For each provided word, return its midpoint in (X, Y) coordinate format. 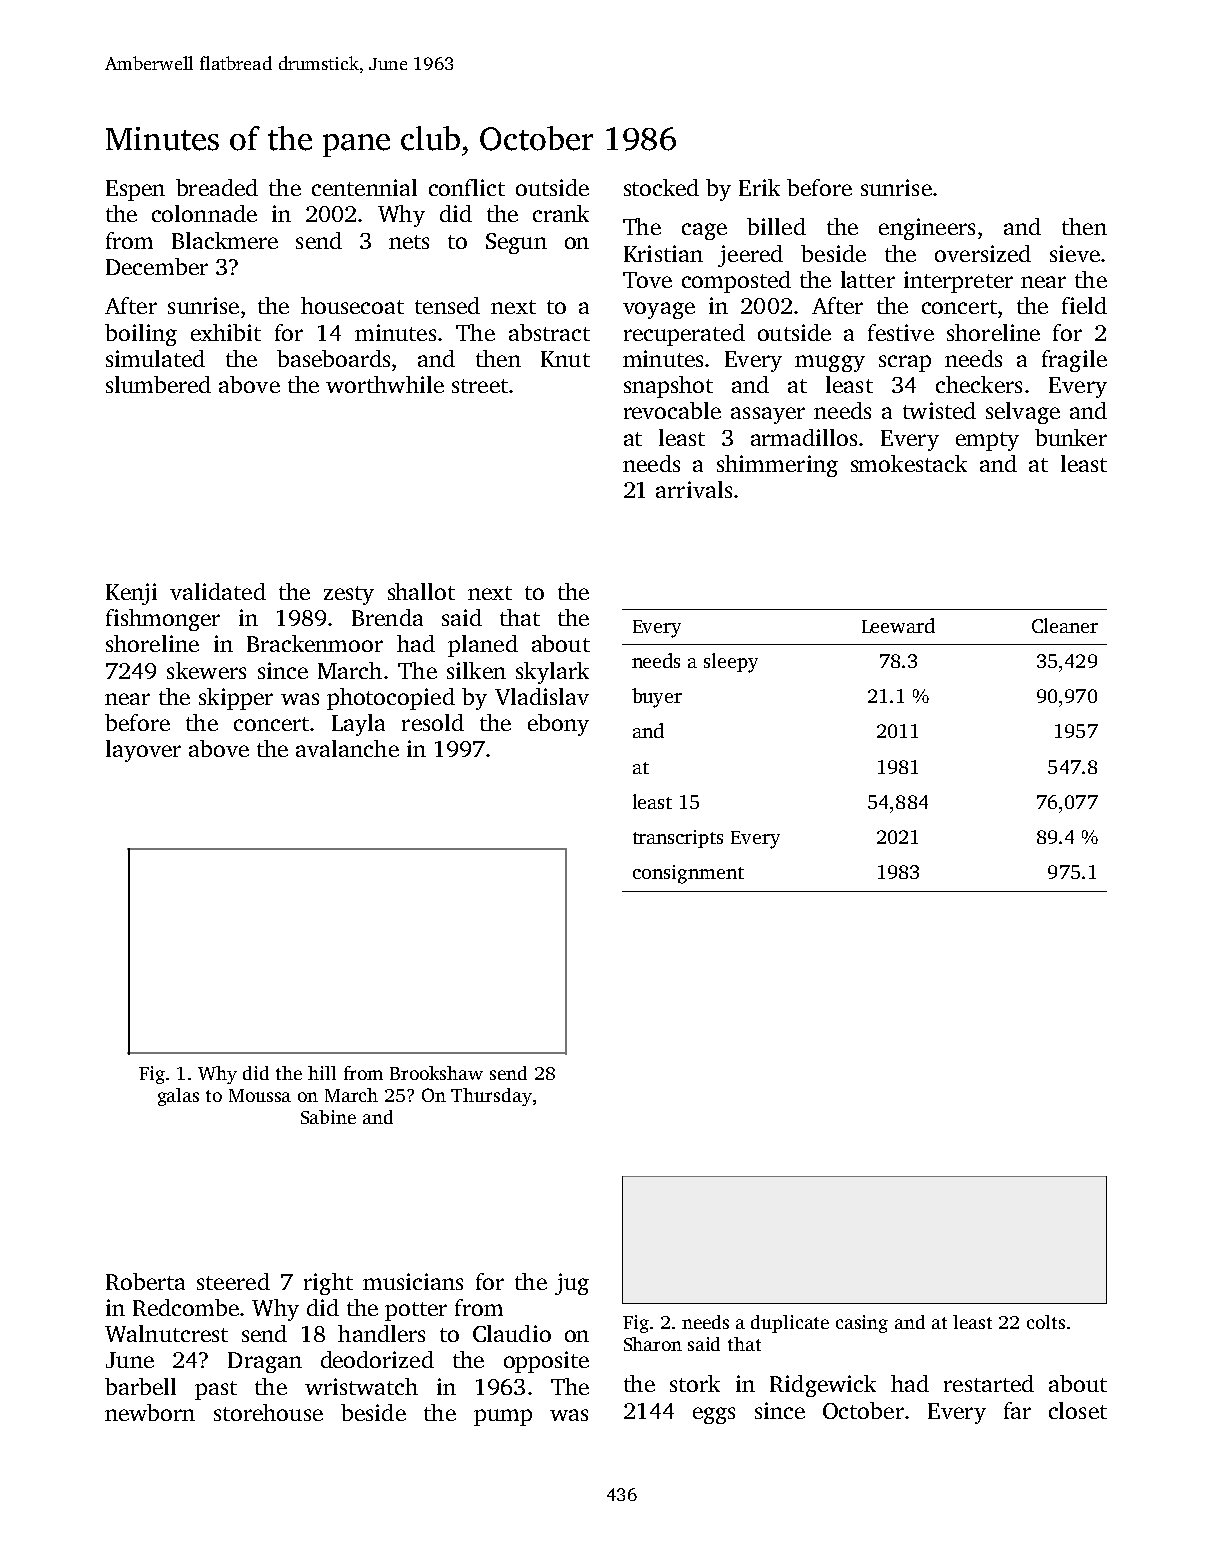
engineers (927, 229)
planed (483, 646)
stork (695, 1383)
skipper (236, 699)
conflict (467, 187)
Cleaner (1065, 625)
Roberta (145, 1281)
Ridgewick (823, 1386)
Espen (135, 190)
